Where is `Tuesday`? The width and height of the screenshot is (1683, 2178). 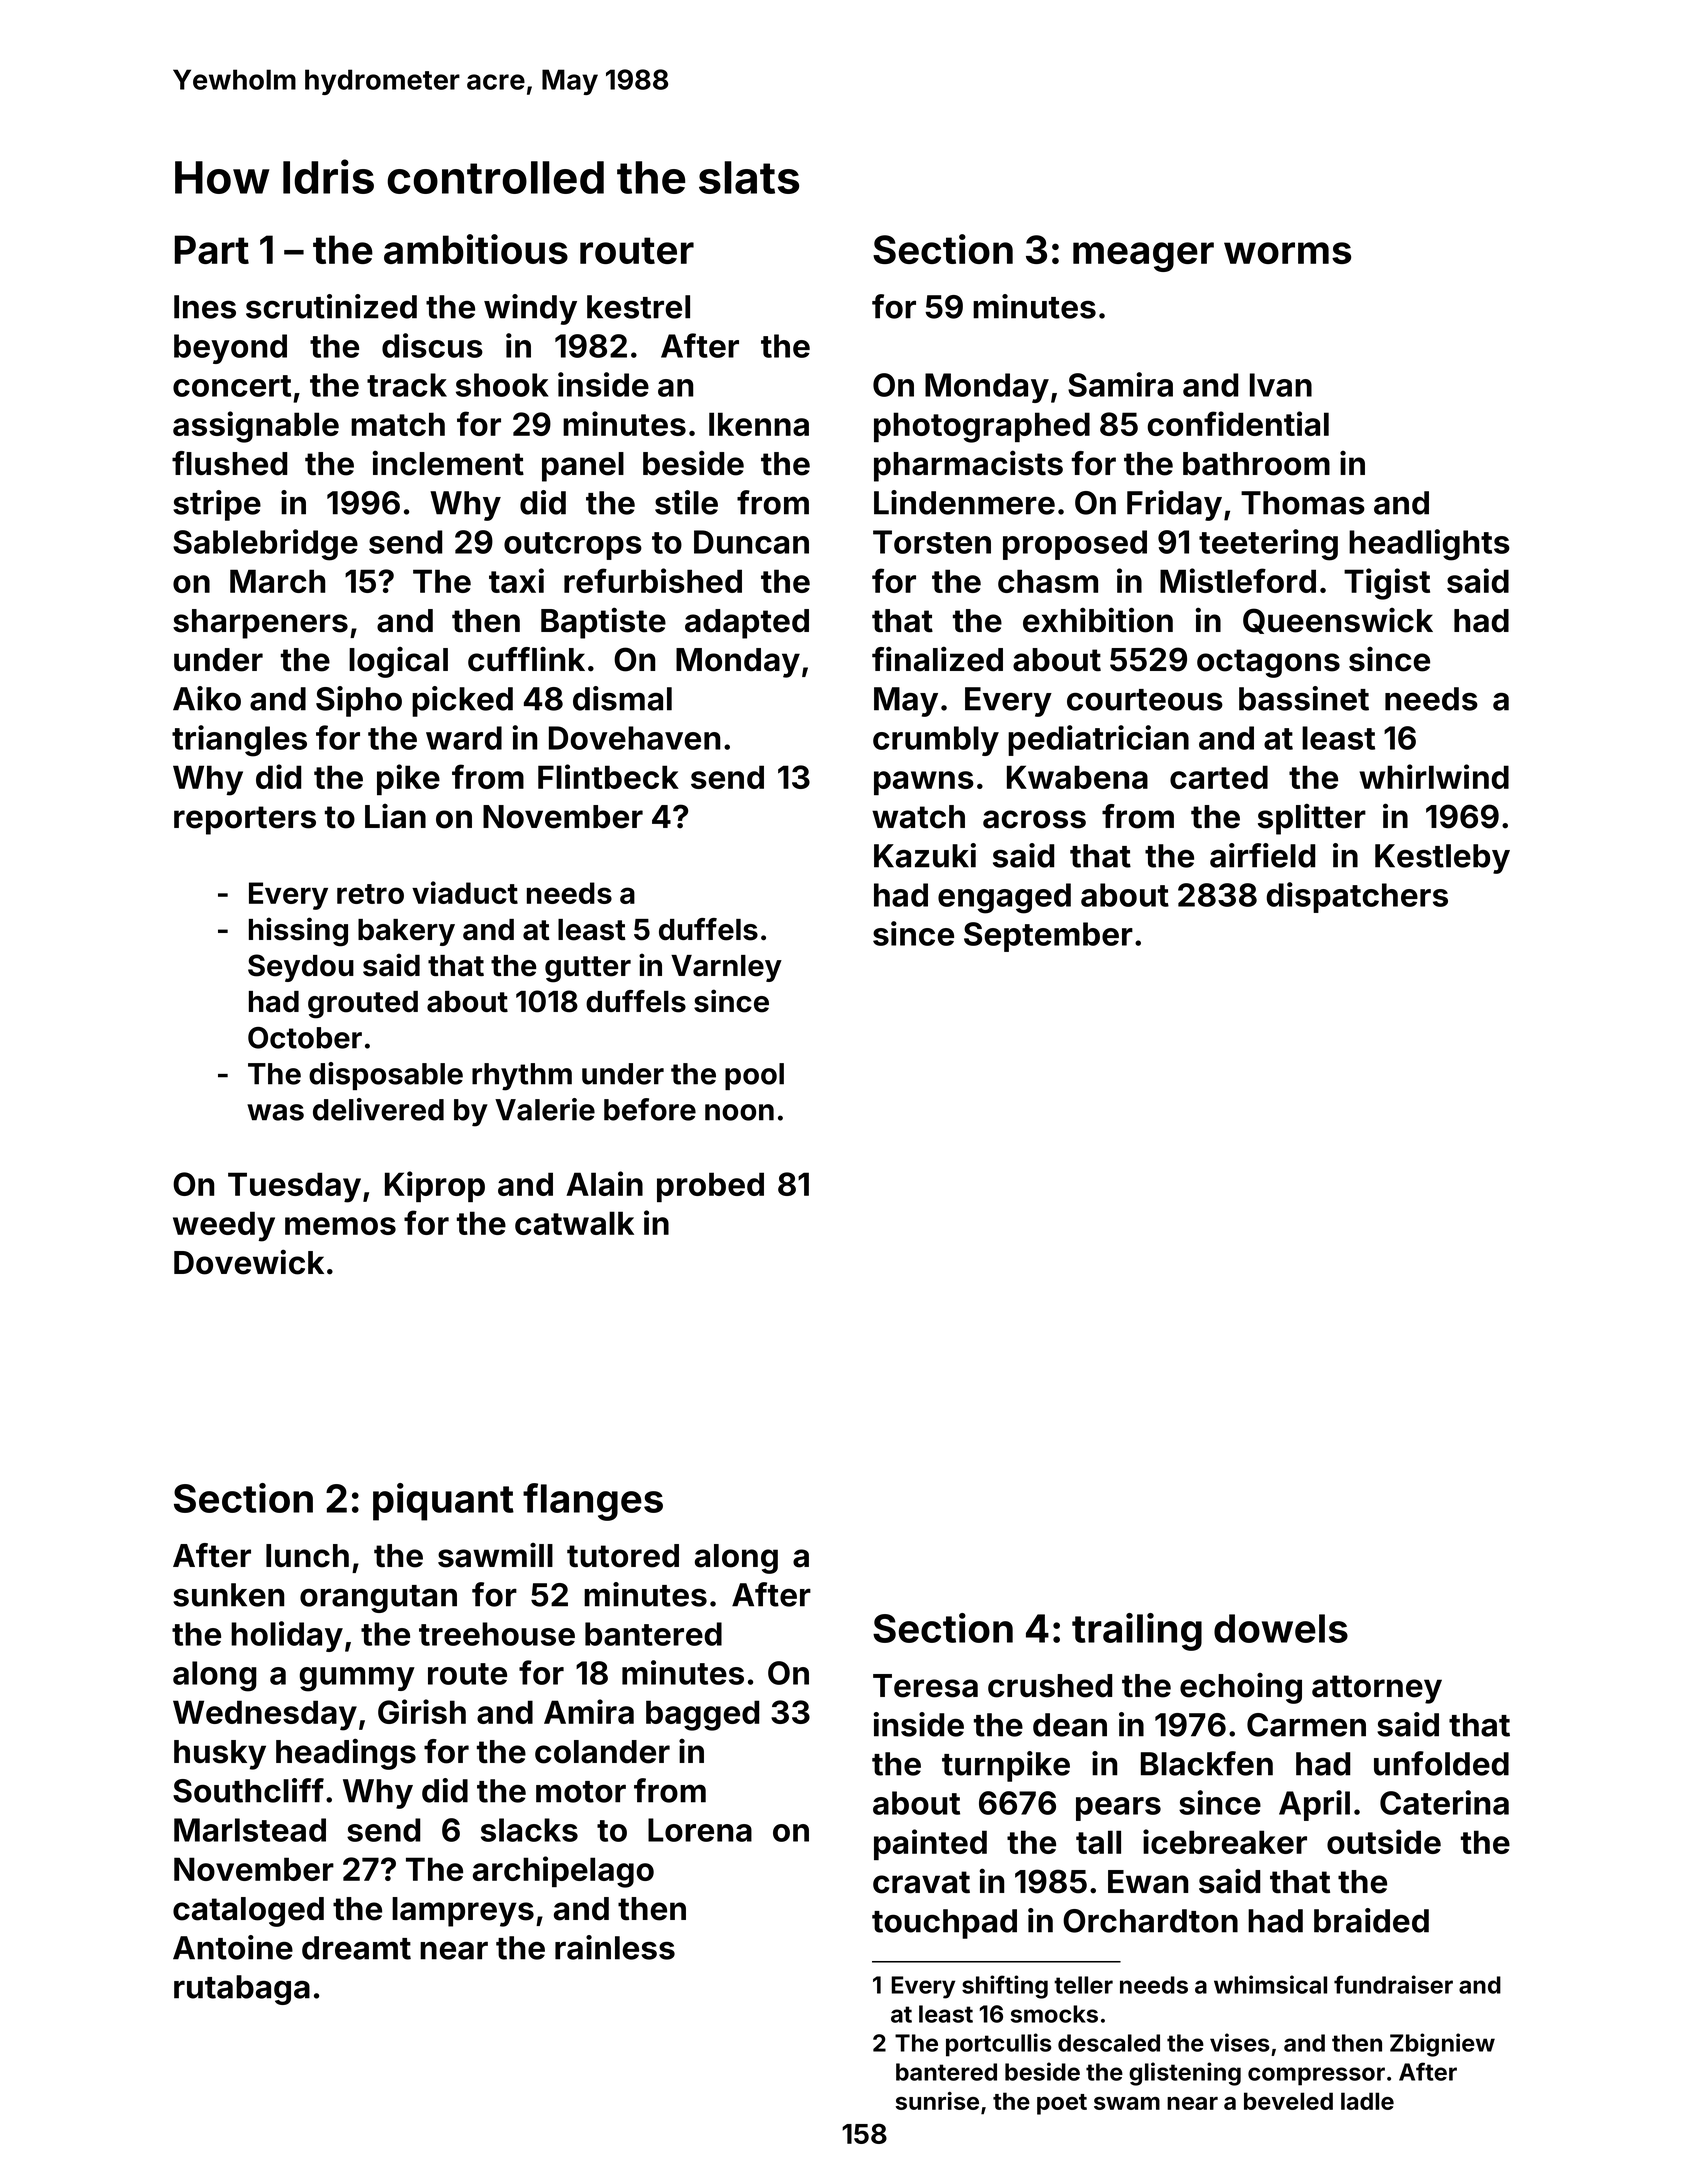 Tuesday is located at coordinates (294, 1187).
